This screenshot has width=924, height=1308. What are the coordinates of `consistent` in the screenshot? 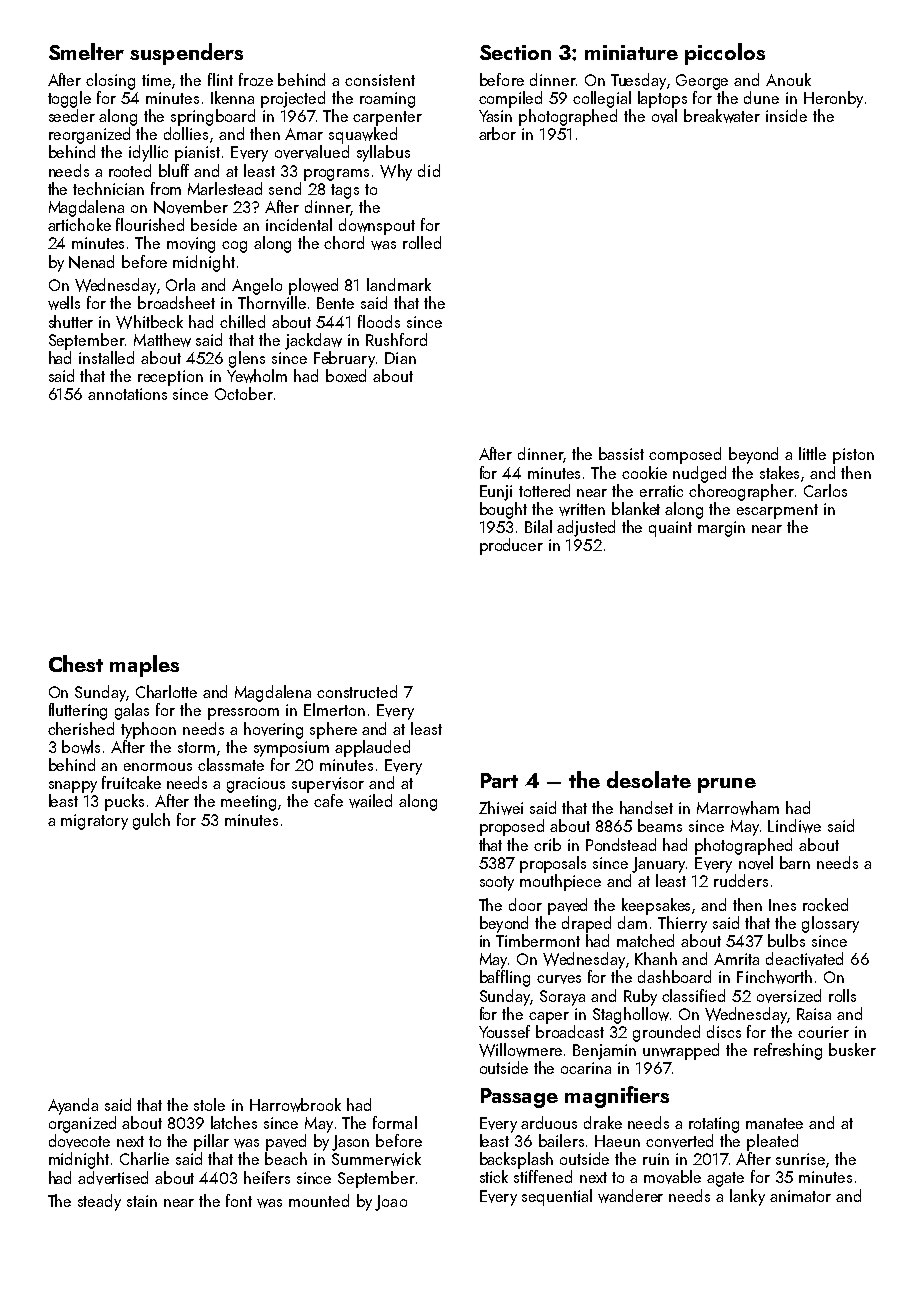 It's located at (380, 80).
